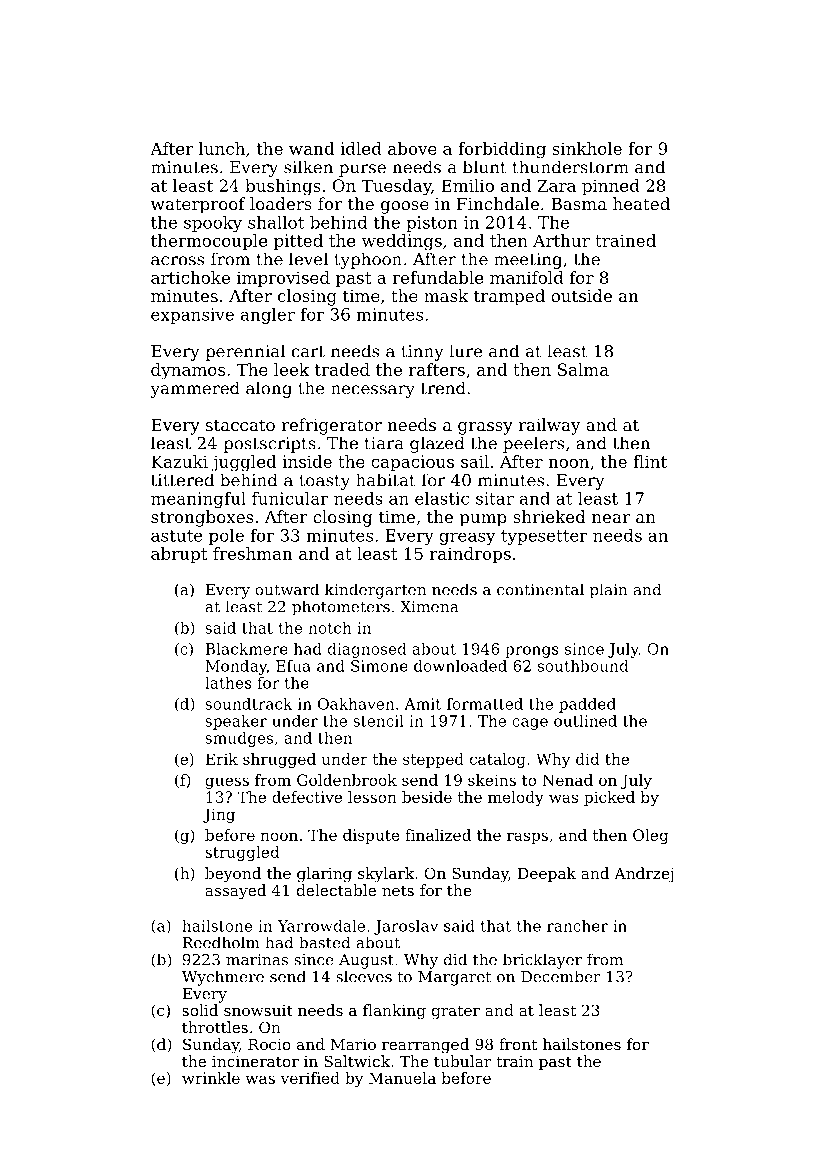 The height and width of the document is (1172, 826). Describe the element at coordinates (375, 591) in the document. I see `kindergarten` at that location.
